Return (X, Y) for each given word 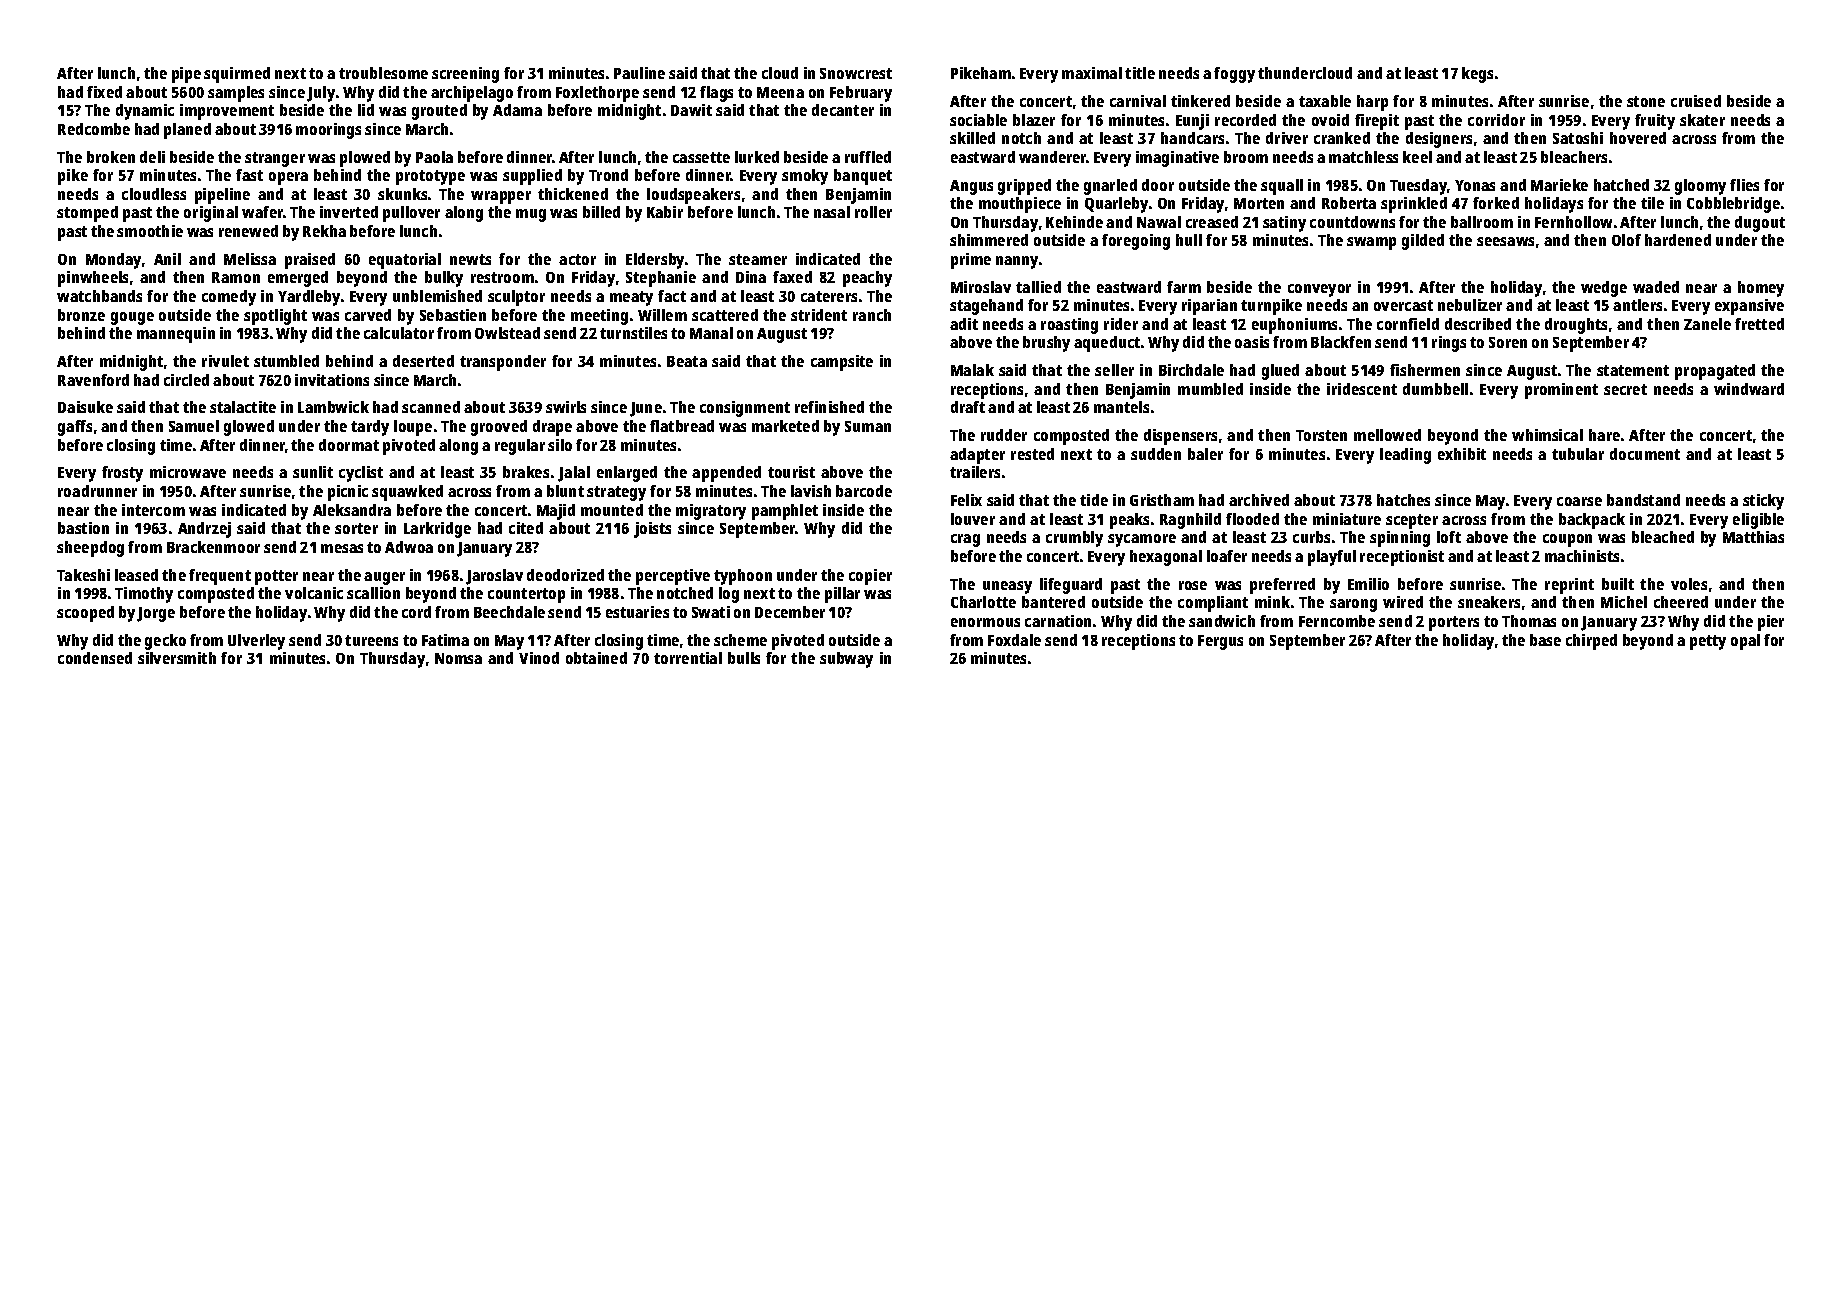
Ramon (236, 277)
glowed (249, 428)
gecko (165, 642)
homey (1761, 289)
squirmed (237, 75)
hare (1604, 435)
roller (873, 212)
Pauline (639, 73)
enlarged (627, 474)
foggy (1234, 75)
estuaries (637, 612)
